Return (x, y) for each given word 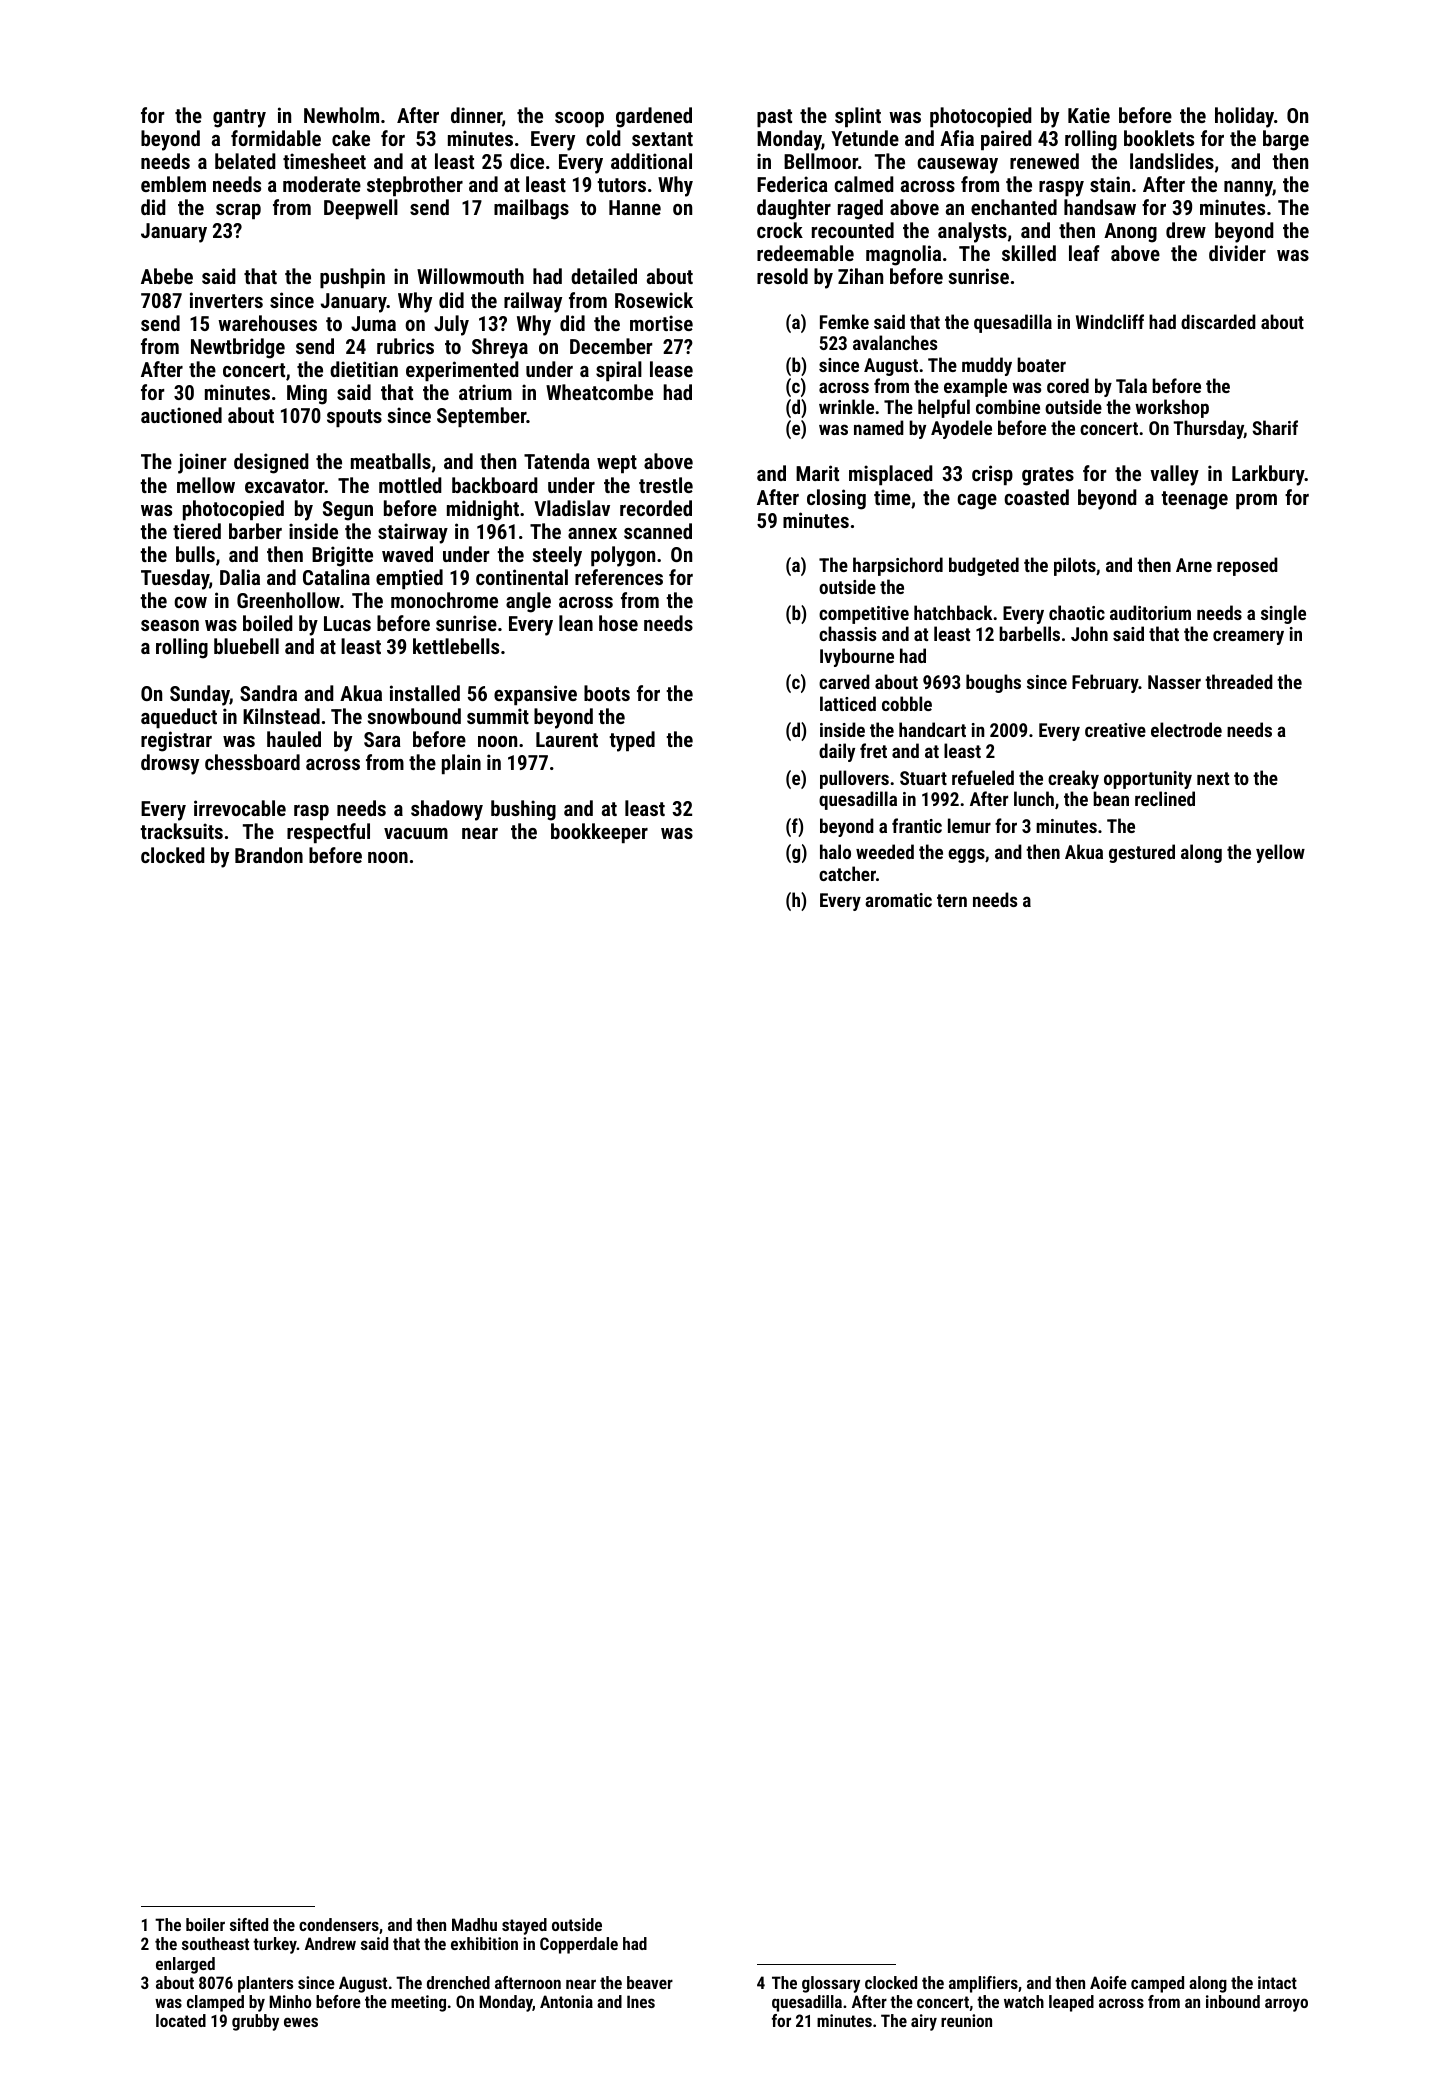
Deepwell (361, 209)
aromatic (898, 900)
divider (1237, 253)
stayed (524, 1926)
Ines (641, 2001)
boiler (205, 1924)
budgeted (984, 566)
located (181, 2020)
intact (1277, 1982)
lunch (1034, 798)
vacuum (416, 833)
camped (1157, 1984)
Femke (844, 321)
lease (671, 369)
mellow (206, 485)
